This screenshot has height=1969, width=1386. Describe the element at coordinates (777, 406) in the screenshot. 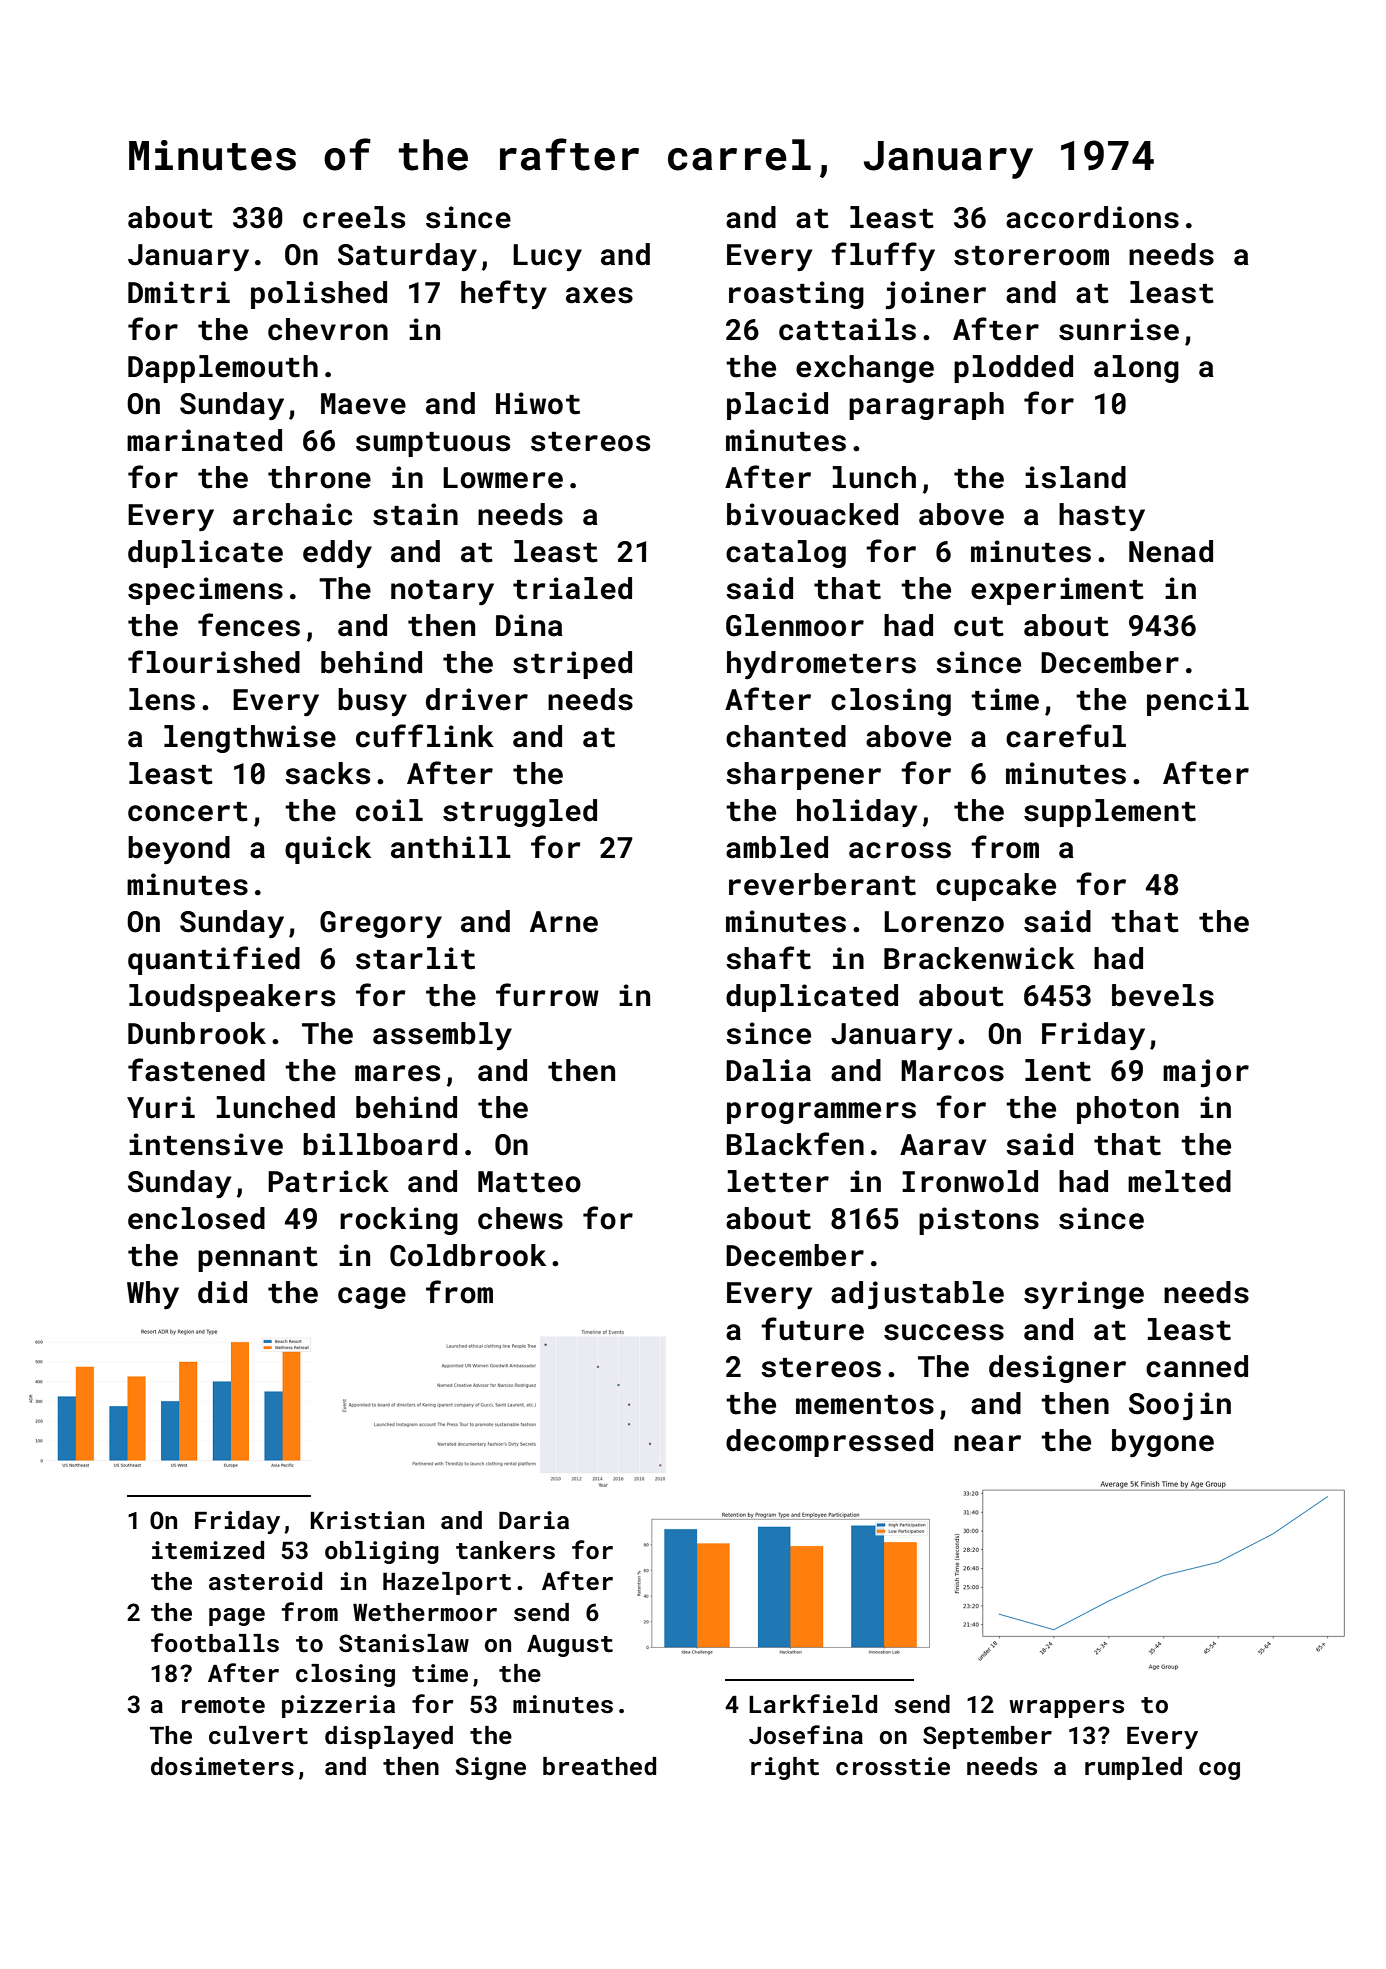

I see `placid` at that location.
